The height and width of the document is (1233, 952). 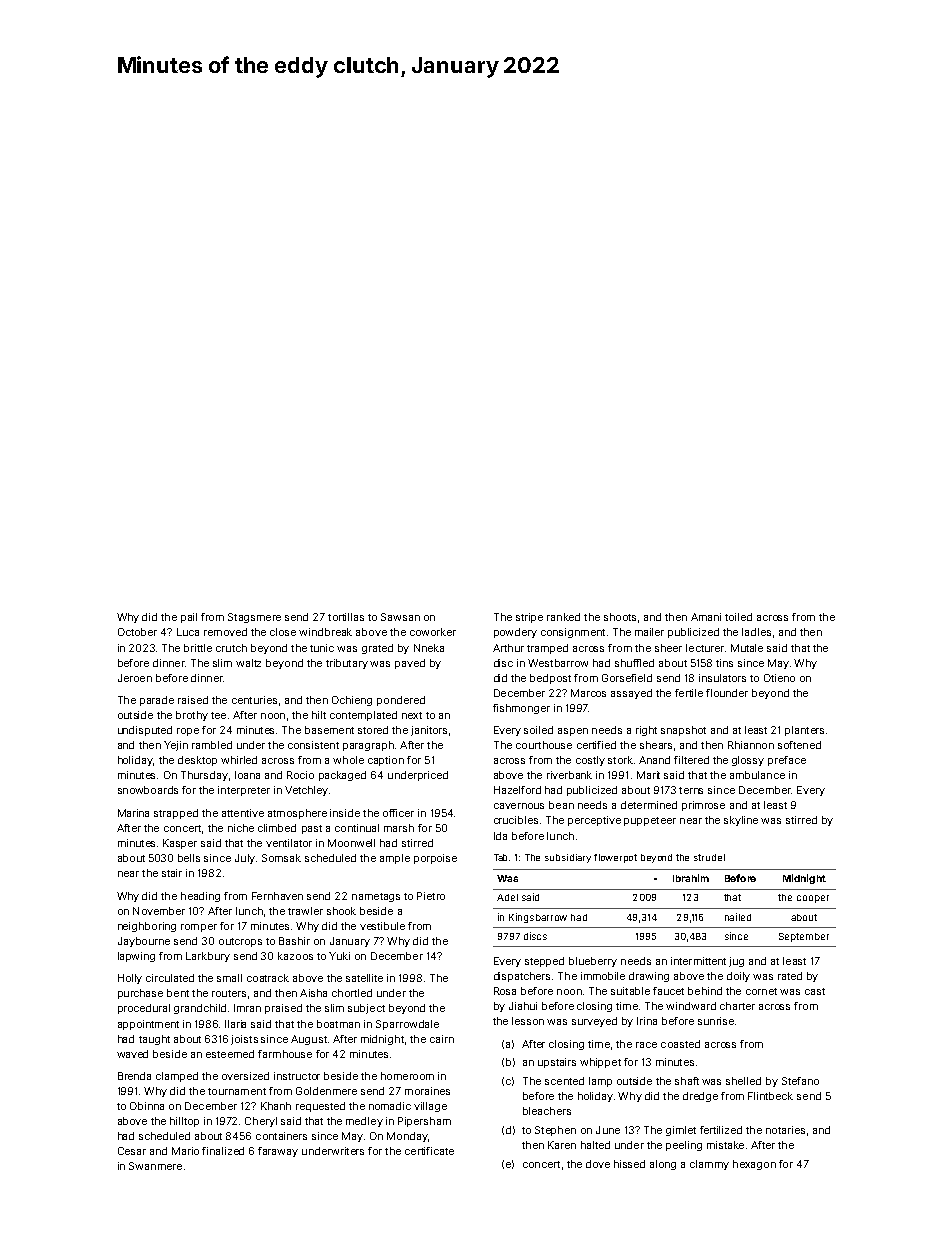 I want to click on Vetchley, so click(x=306, y=791).
